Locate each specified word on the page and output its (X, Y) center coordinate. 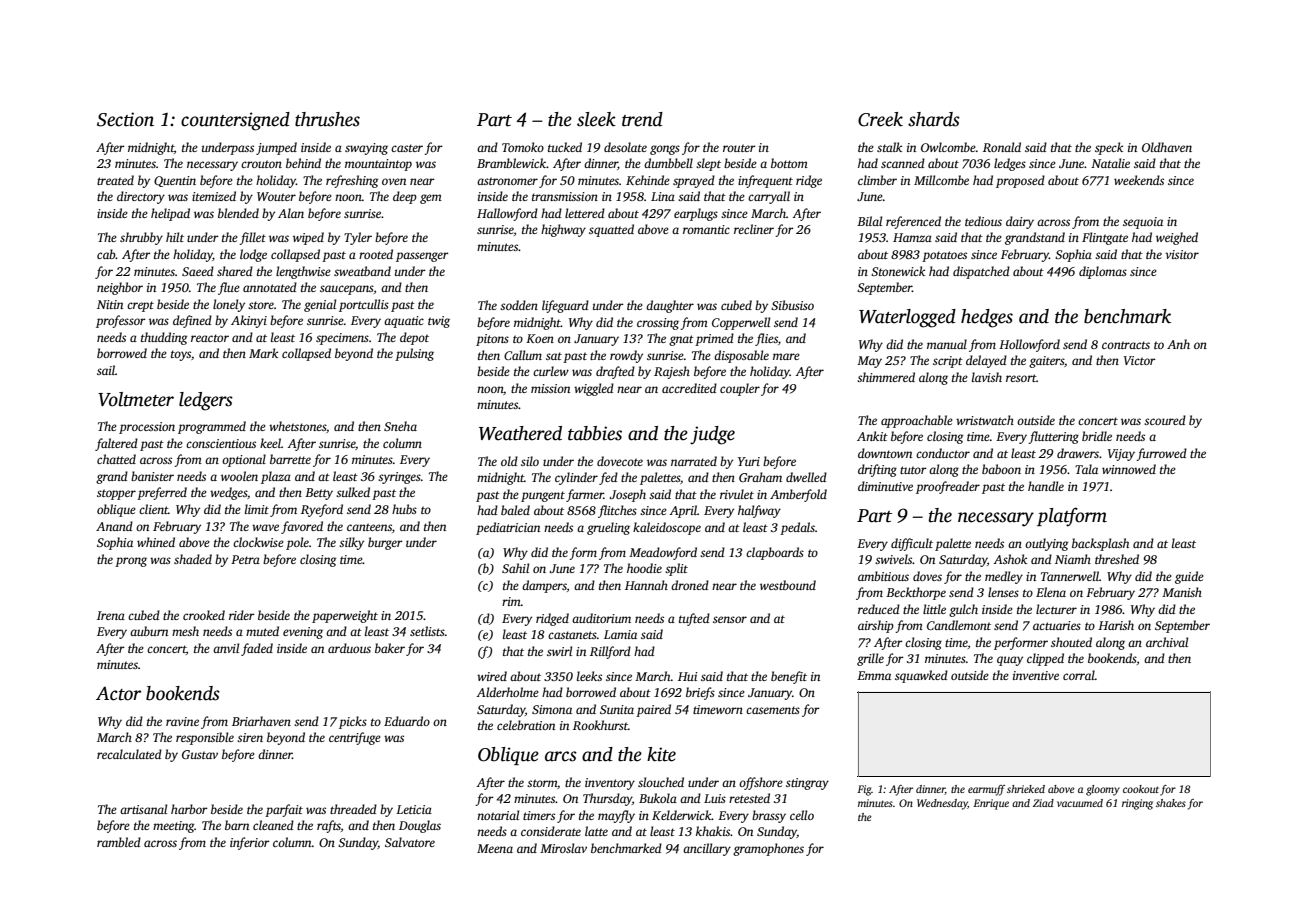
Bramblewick (511, 163)
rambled (119, 842)
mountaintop (378, 165)
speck (1109, 148)
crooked (204, 615)
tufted (694, 619)
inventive (1036, 675)
